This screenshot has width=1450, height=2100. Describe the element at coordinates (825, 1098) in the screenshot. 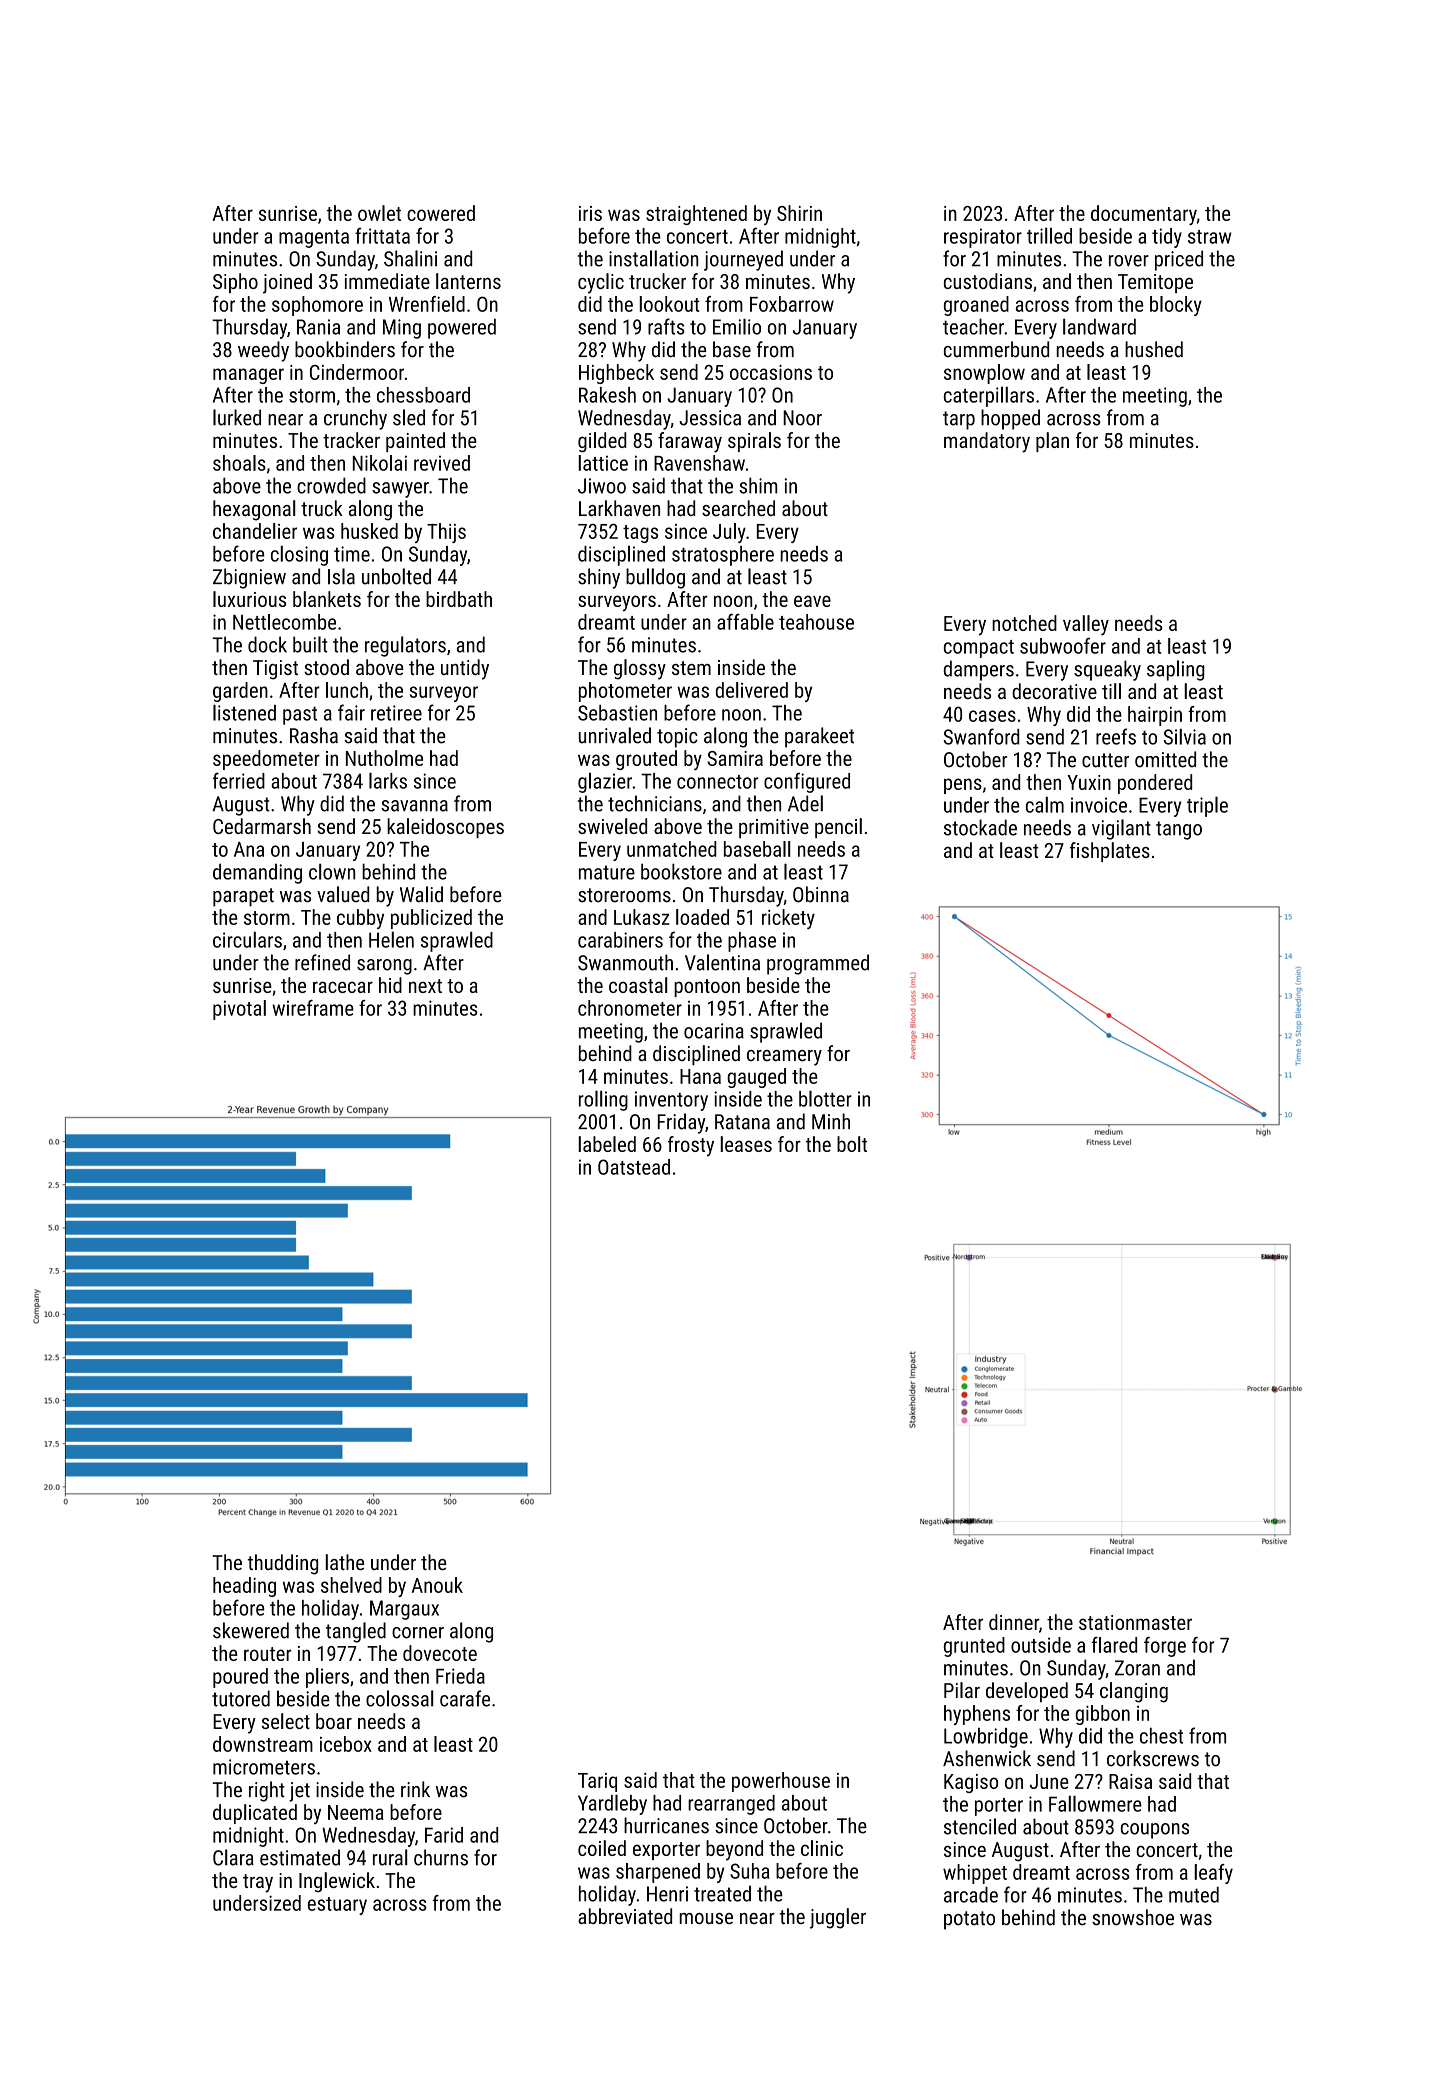

I see `blotter` at that location.
